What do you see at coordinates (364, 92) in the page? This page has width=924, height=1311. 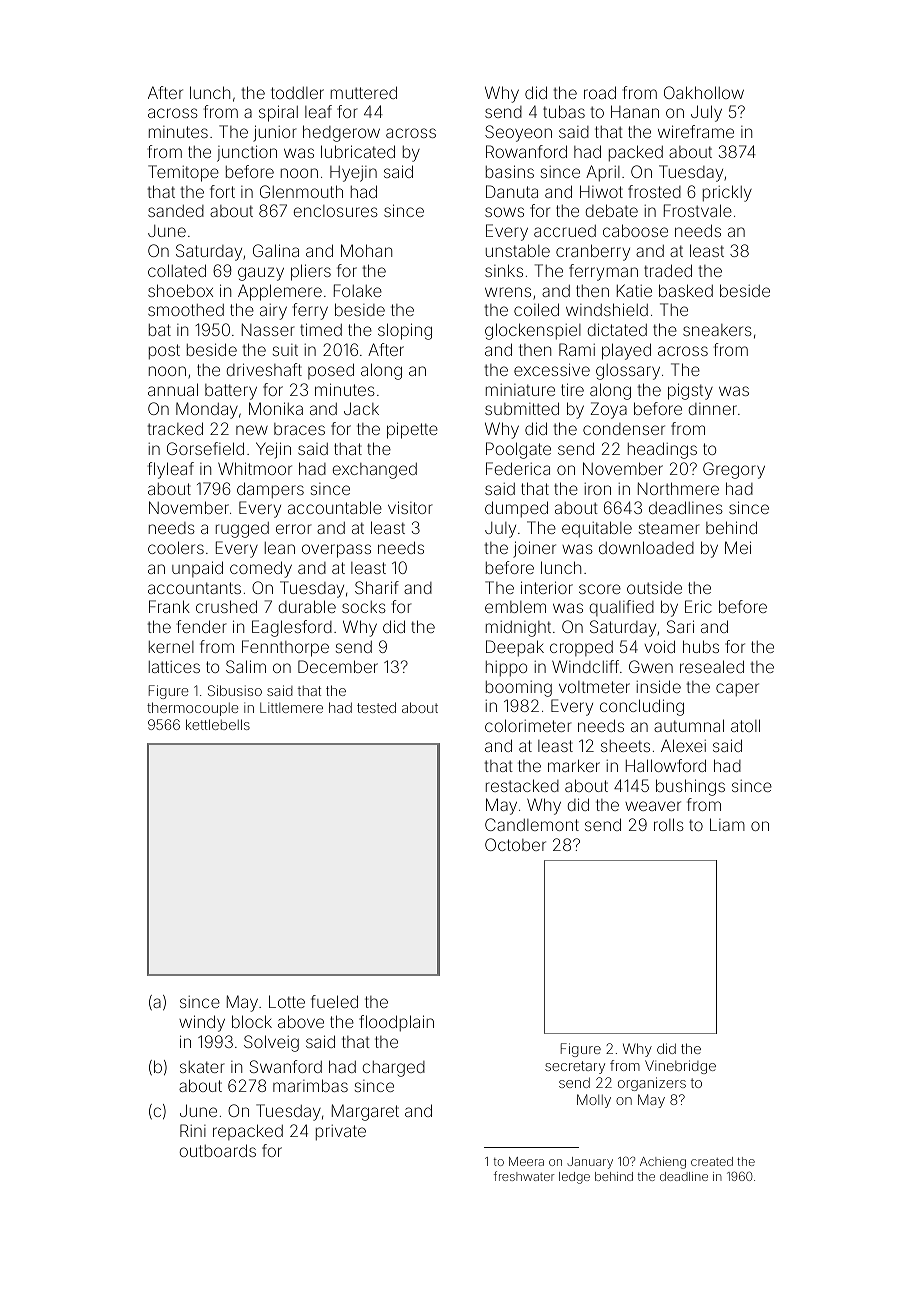 I see `muttered` at bounding box center [364, 92].
